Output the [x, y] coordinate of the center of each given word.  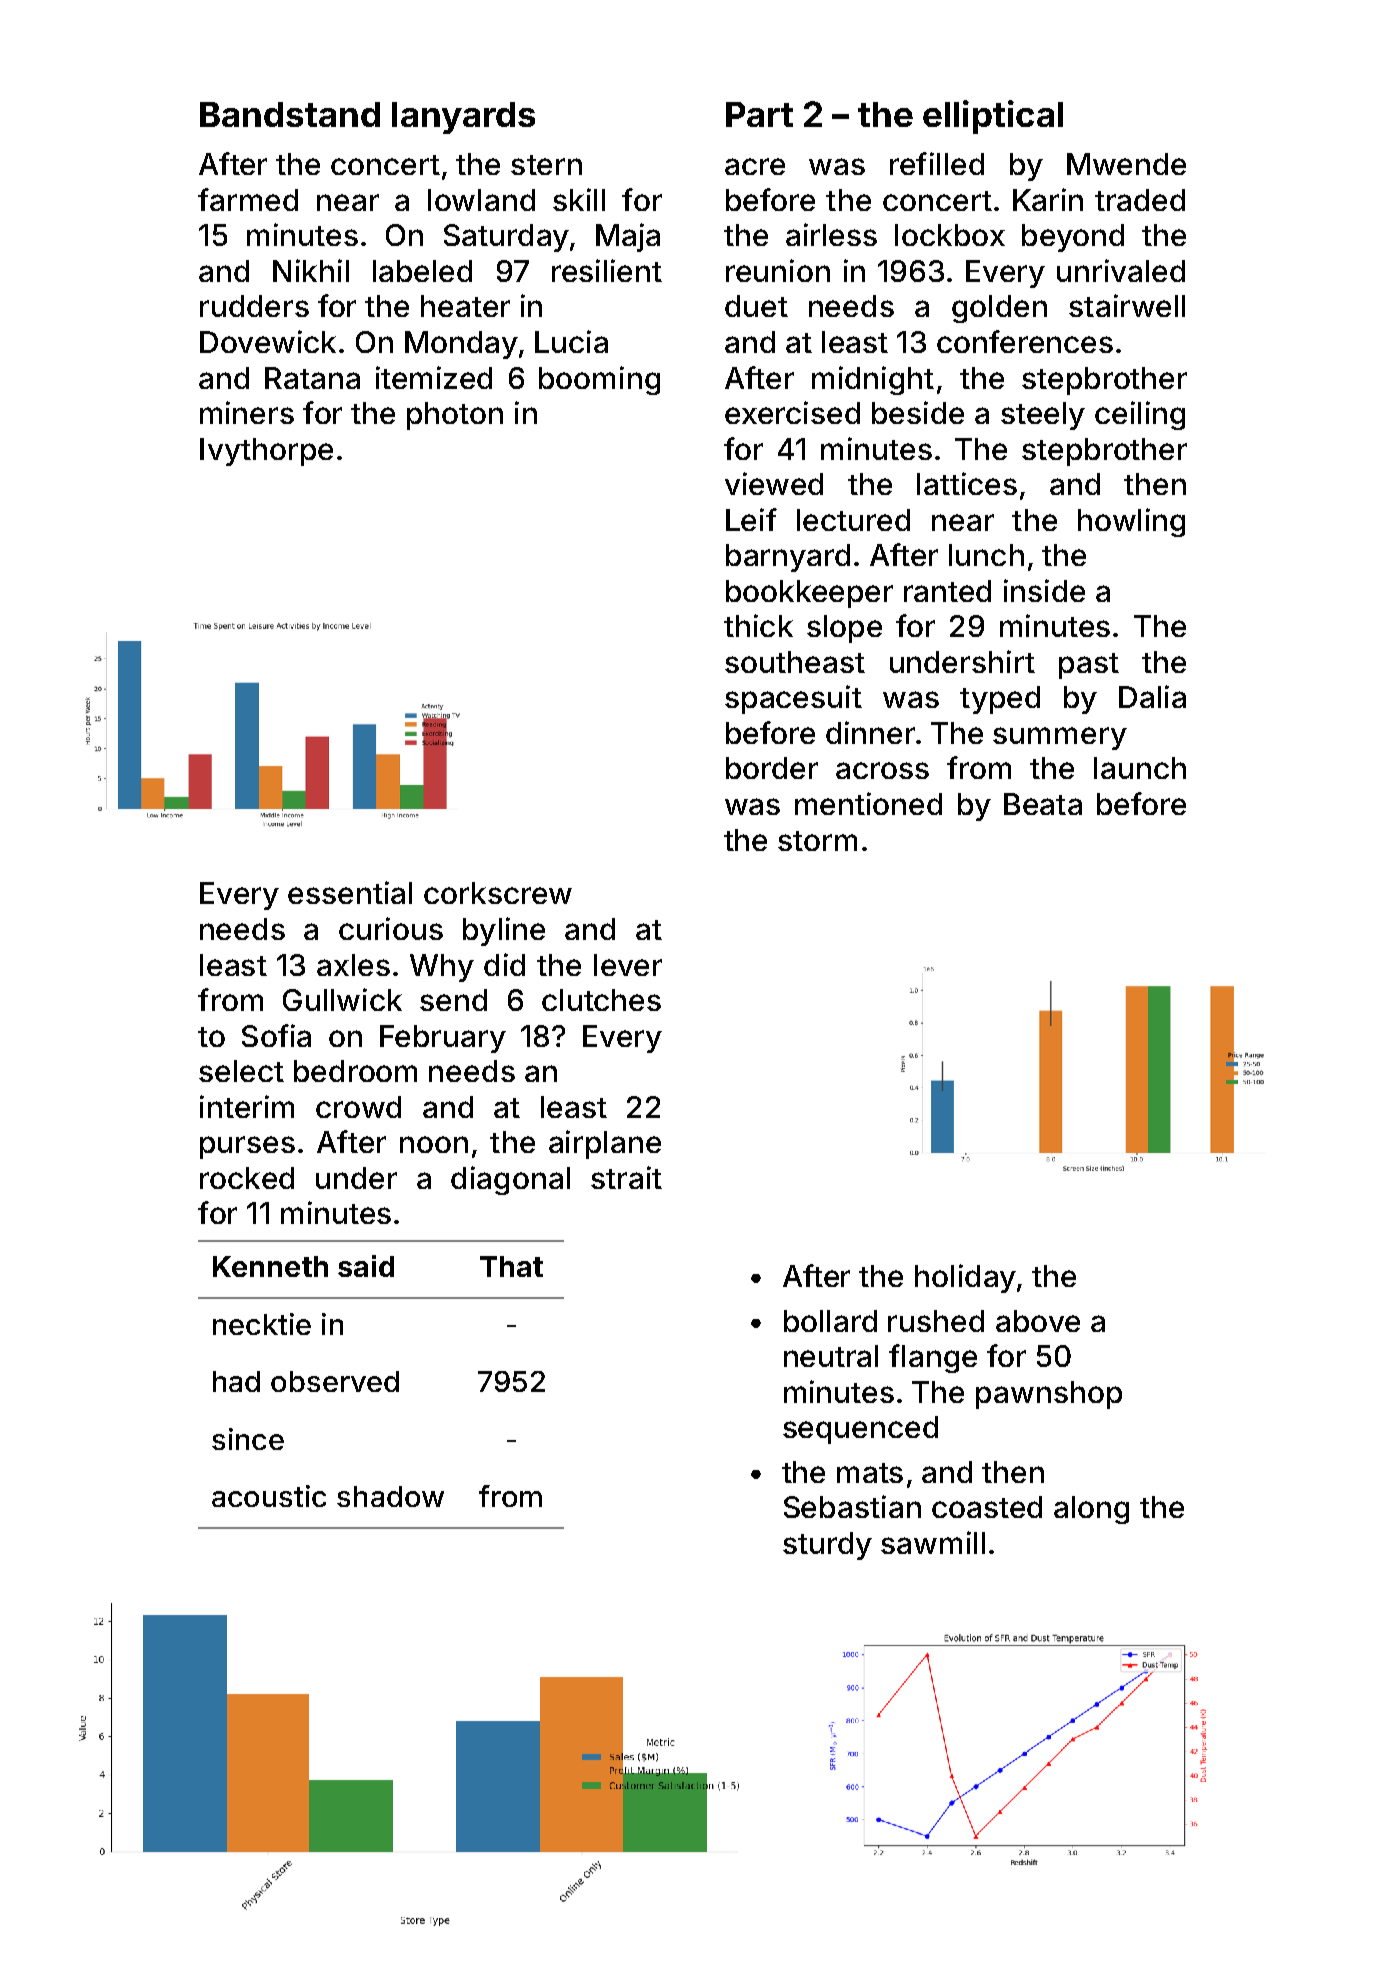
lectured [853, 520]
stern [546, 165]
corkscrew [498, 893]
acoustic [269, 1496]
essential [350, 892]
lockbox [950, 235]
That [511, 1266]
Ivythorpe [266, 452]
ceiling [1140, 415]
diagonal [510, 1180]
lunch [986, 555]
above [1038, 1321]
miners [247, 412]
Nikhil [311, 270]
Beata [1043, 804]
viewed [774, 483]
